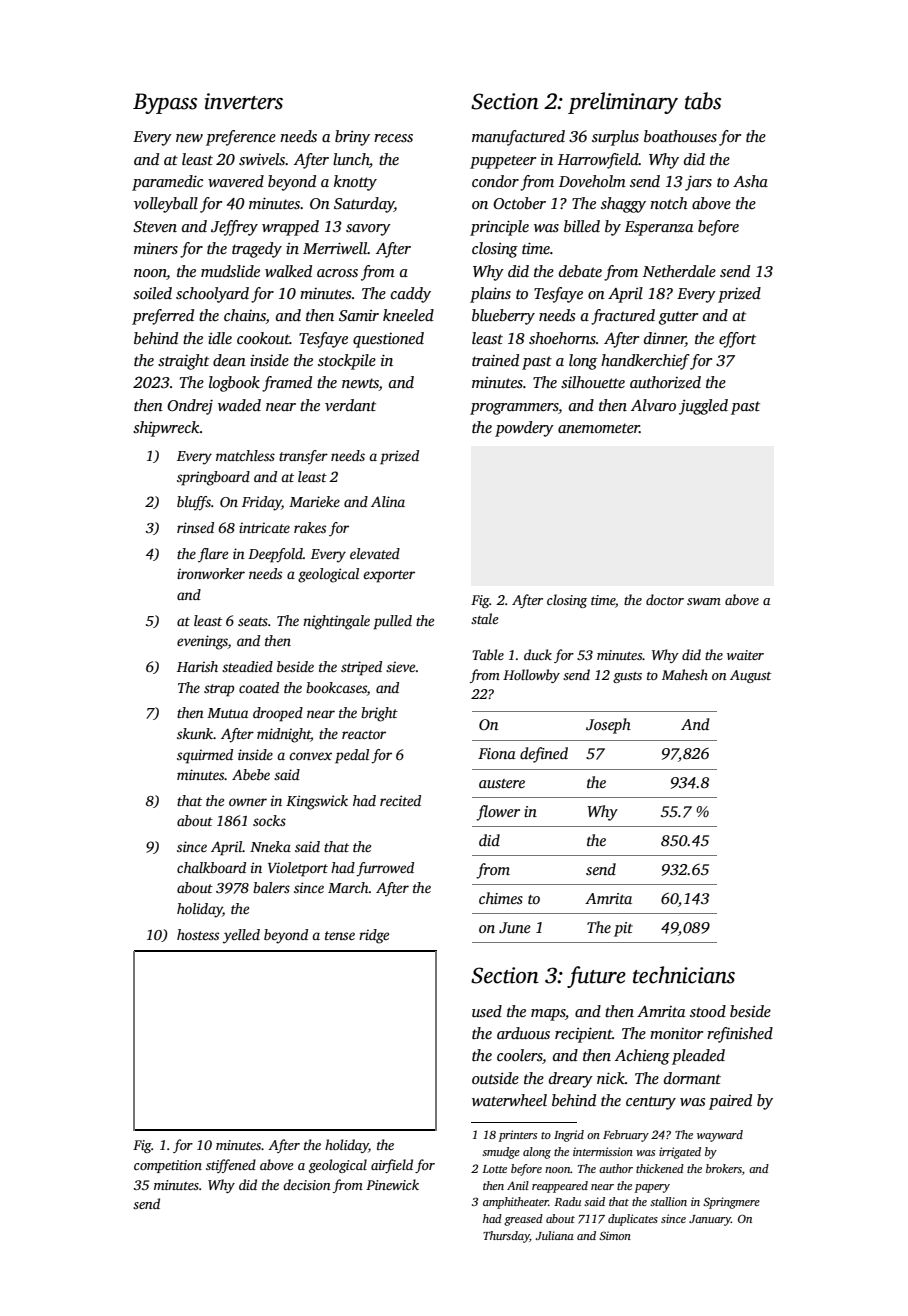 The width and height of the screenshot is (908, 1316). Describe the element at coordinates (608, 726) in the screenshot. I see `Joseph` at that location.
